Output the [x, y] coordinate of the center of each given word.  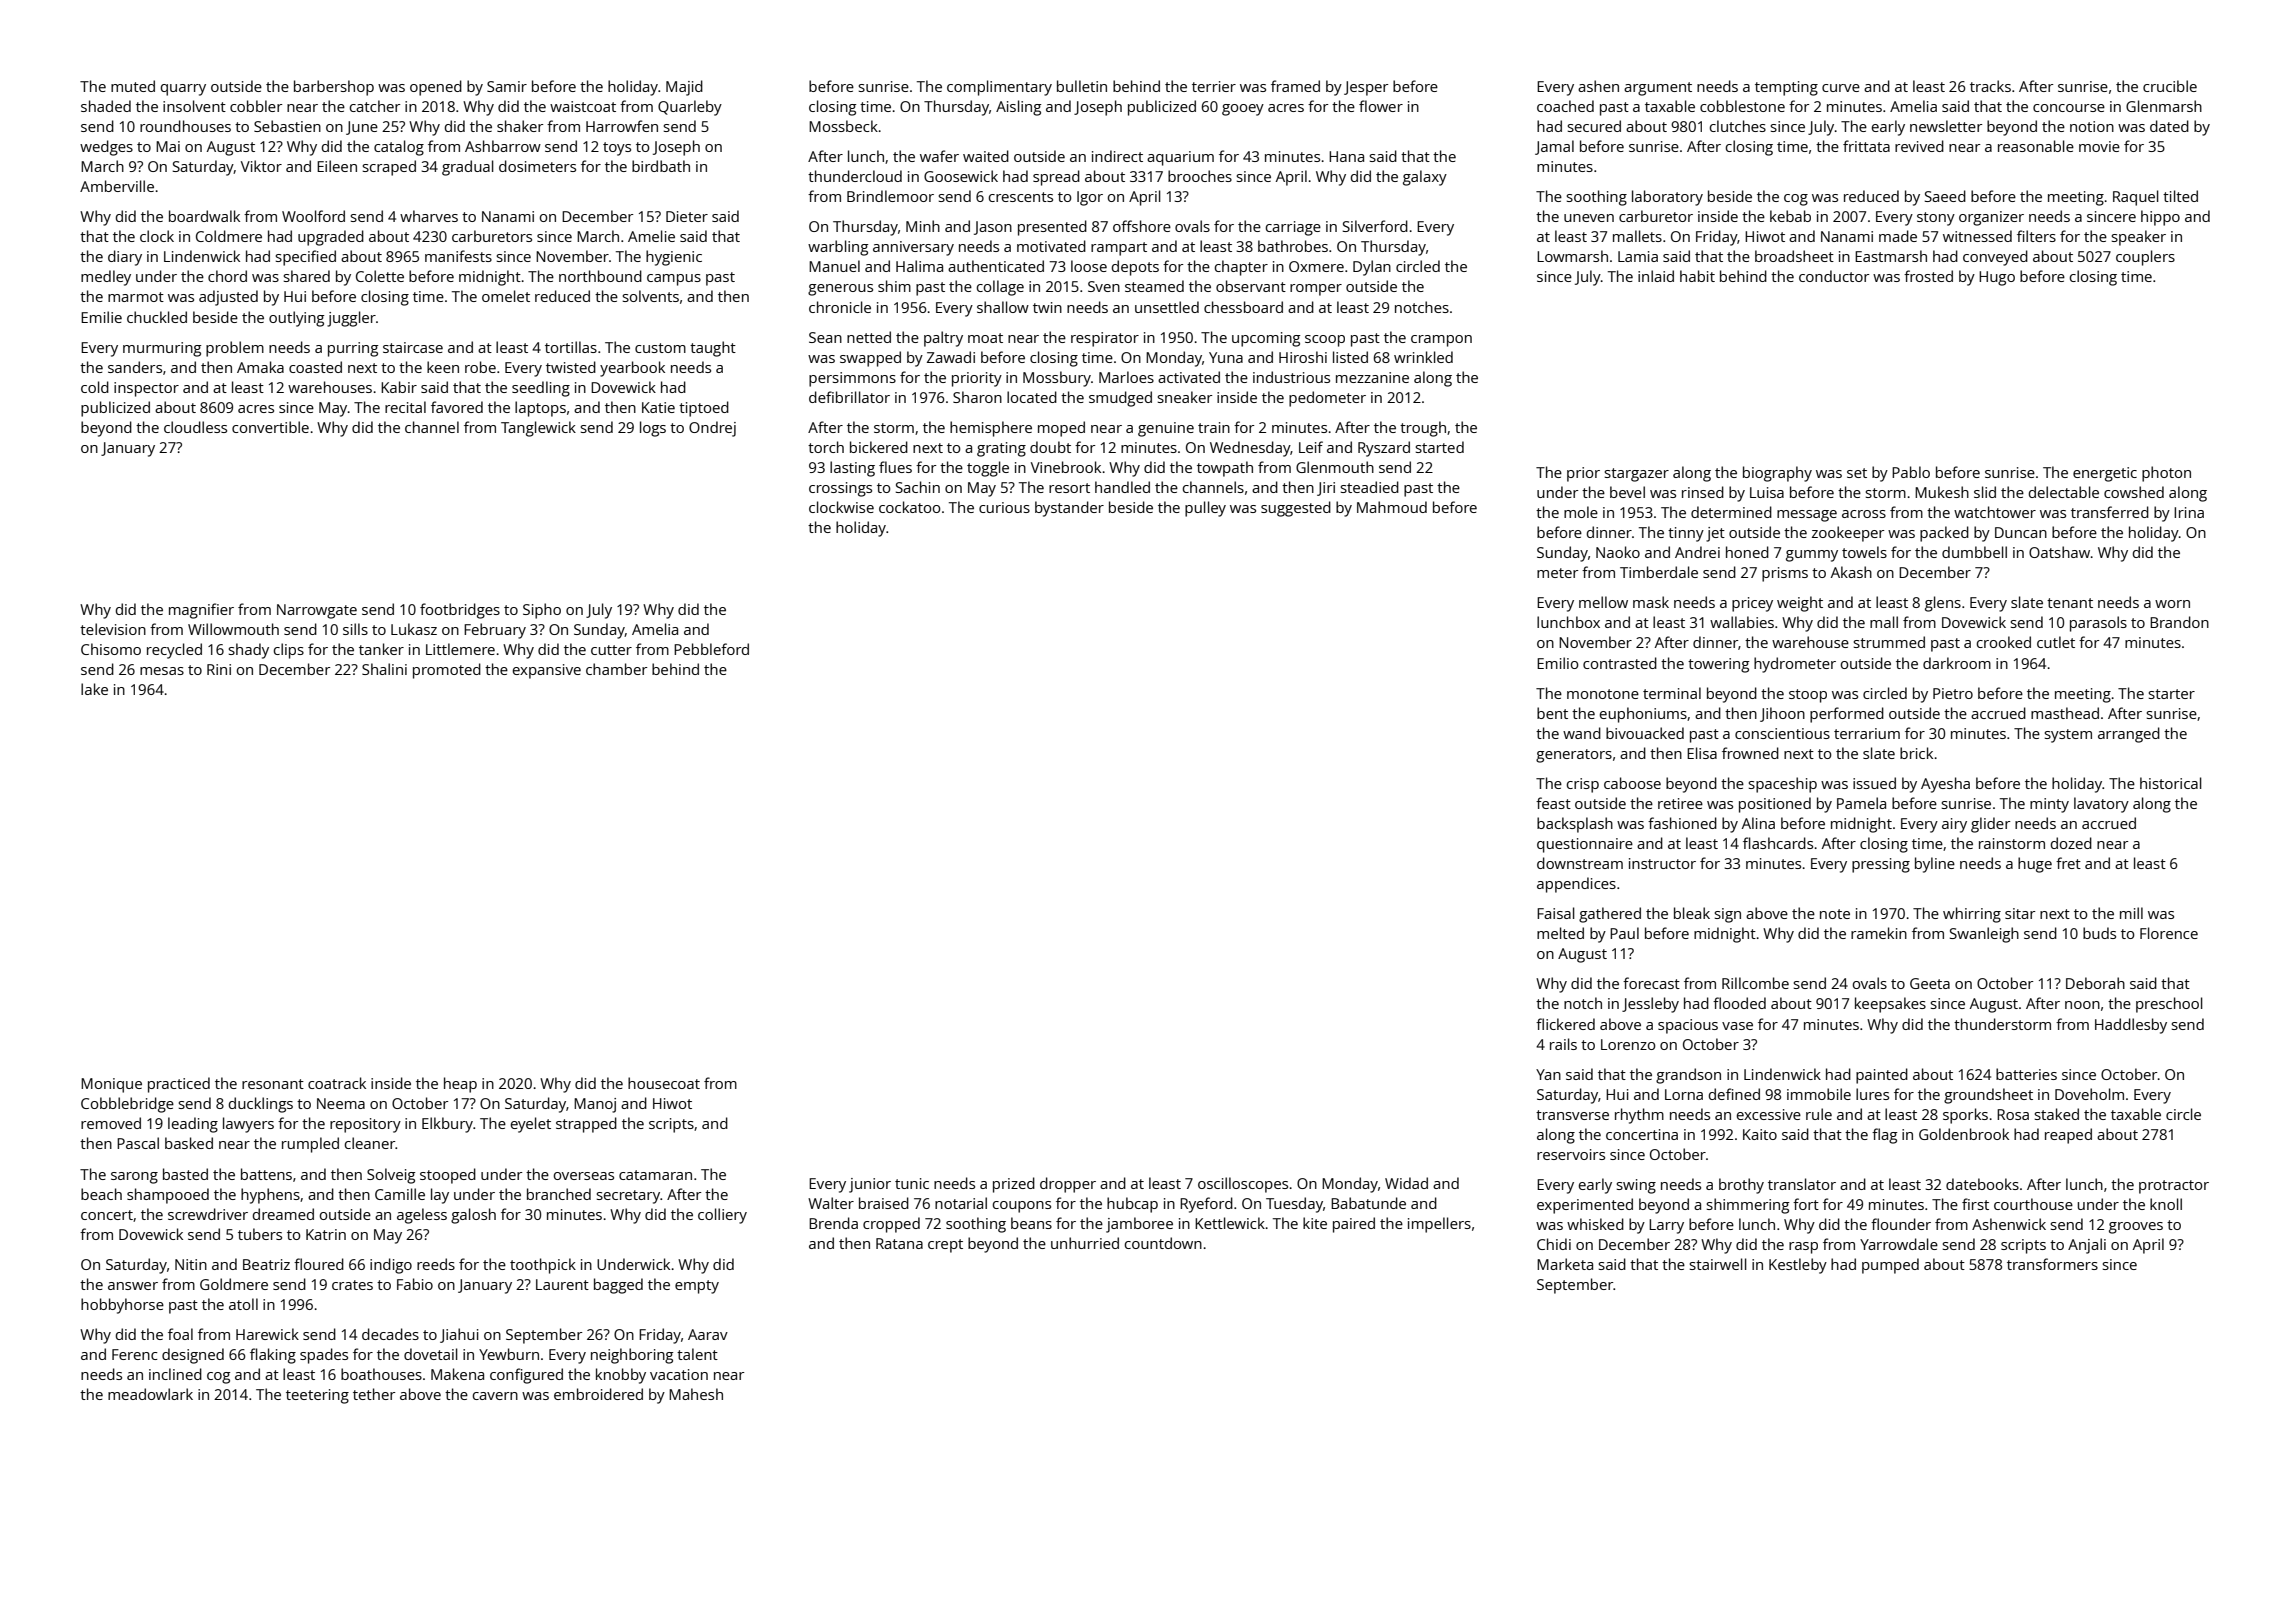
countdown [1163, 1243]
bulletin [1082, 86]
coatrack [337, 1083]
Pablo [1911, 472]
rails [1563, 1044]
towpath [1225, 469]
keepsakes [1890, 1005]
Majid [684, 88]
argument [1658, 89]
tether [374, 1394]
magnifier [201, 611]
